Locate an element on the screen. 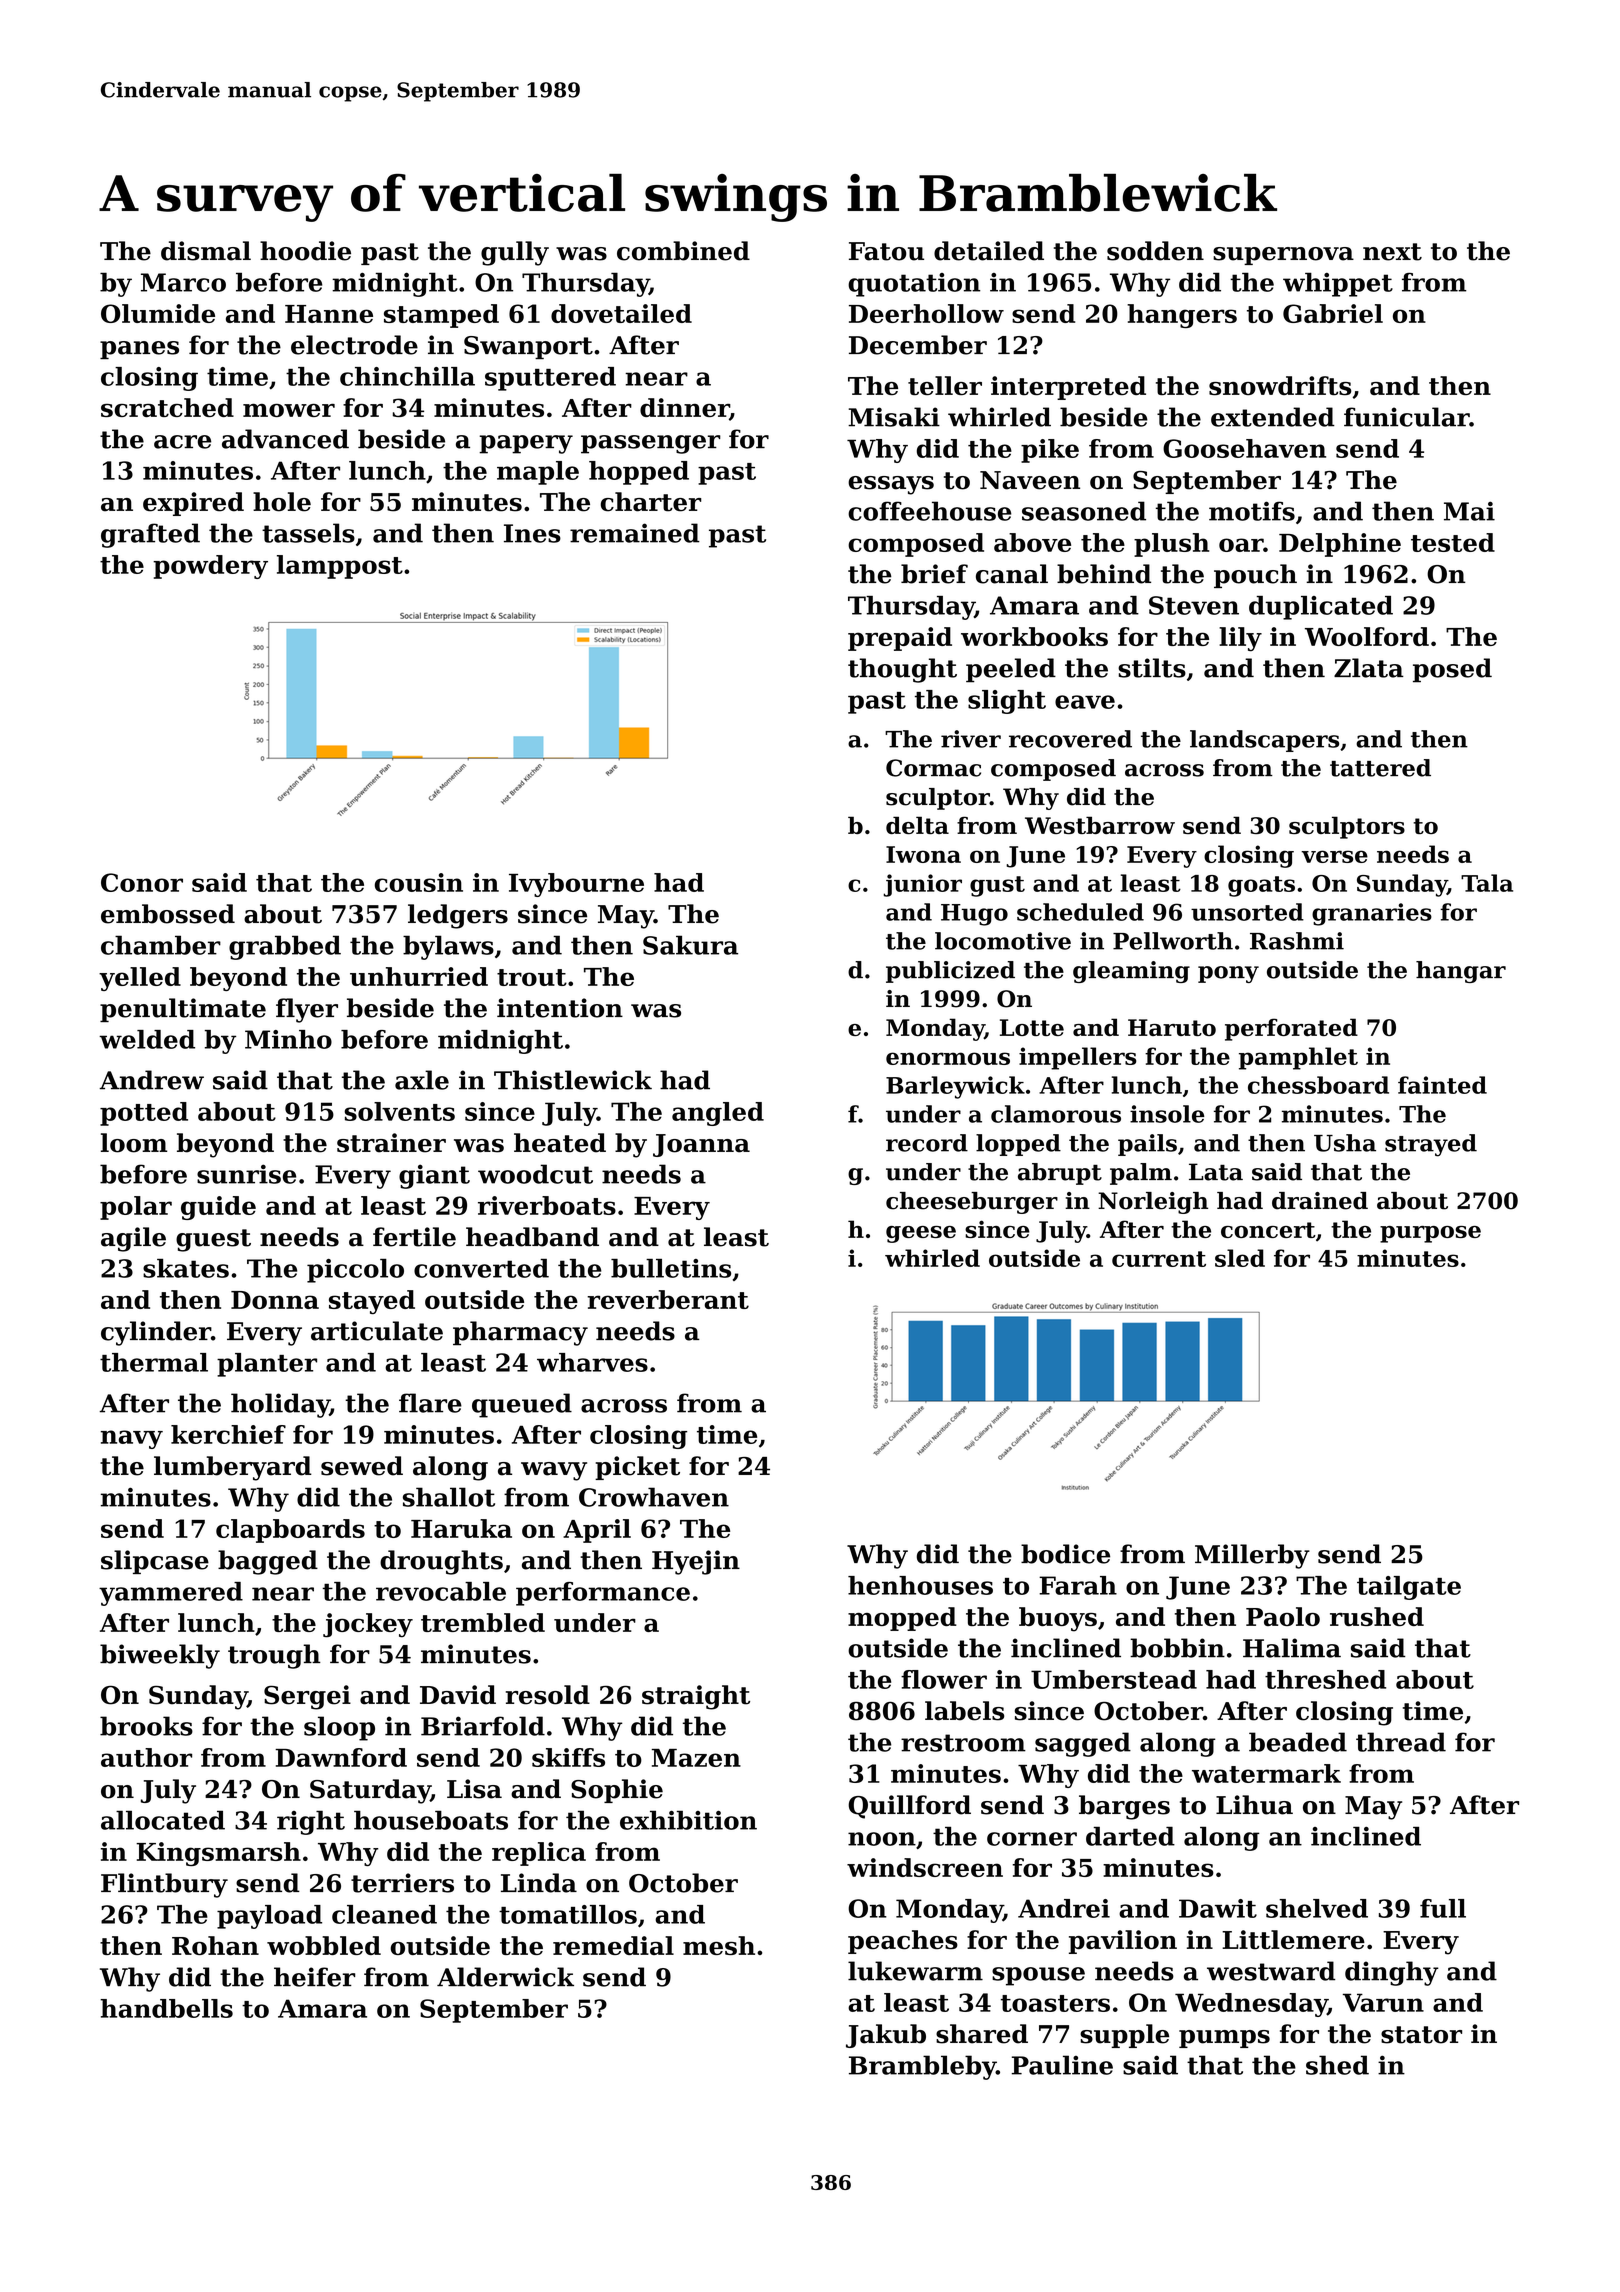 This screenshot has height=2292, width=1620. handbells is located at coordinates (166, 2008).
